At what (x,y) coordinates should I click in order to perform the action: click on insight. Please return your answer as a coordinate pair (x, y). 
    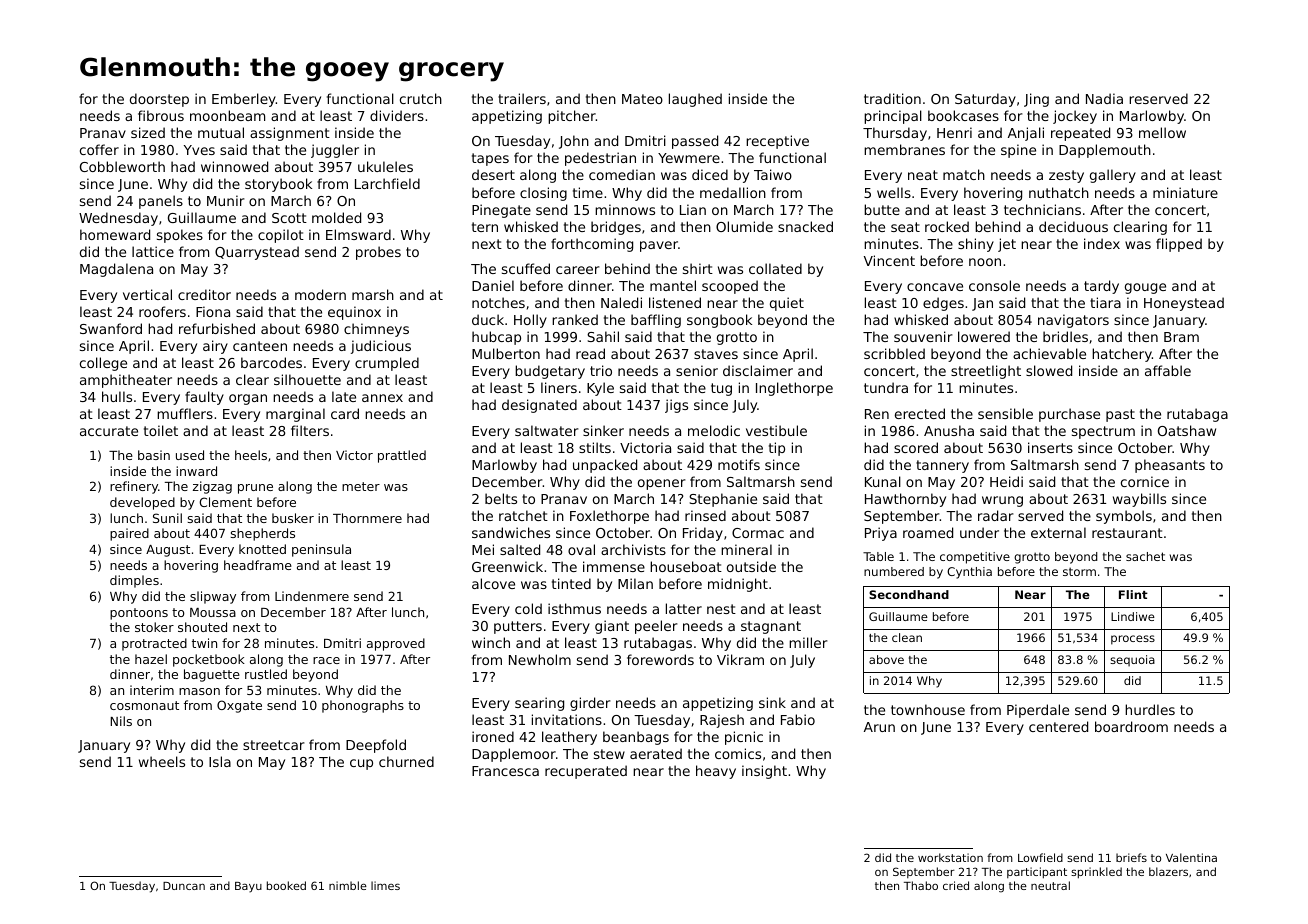
    Looking at the image, I should click on (764, 772).
